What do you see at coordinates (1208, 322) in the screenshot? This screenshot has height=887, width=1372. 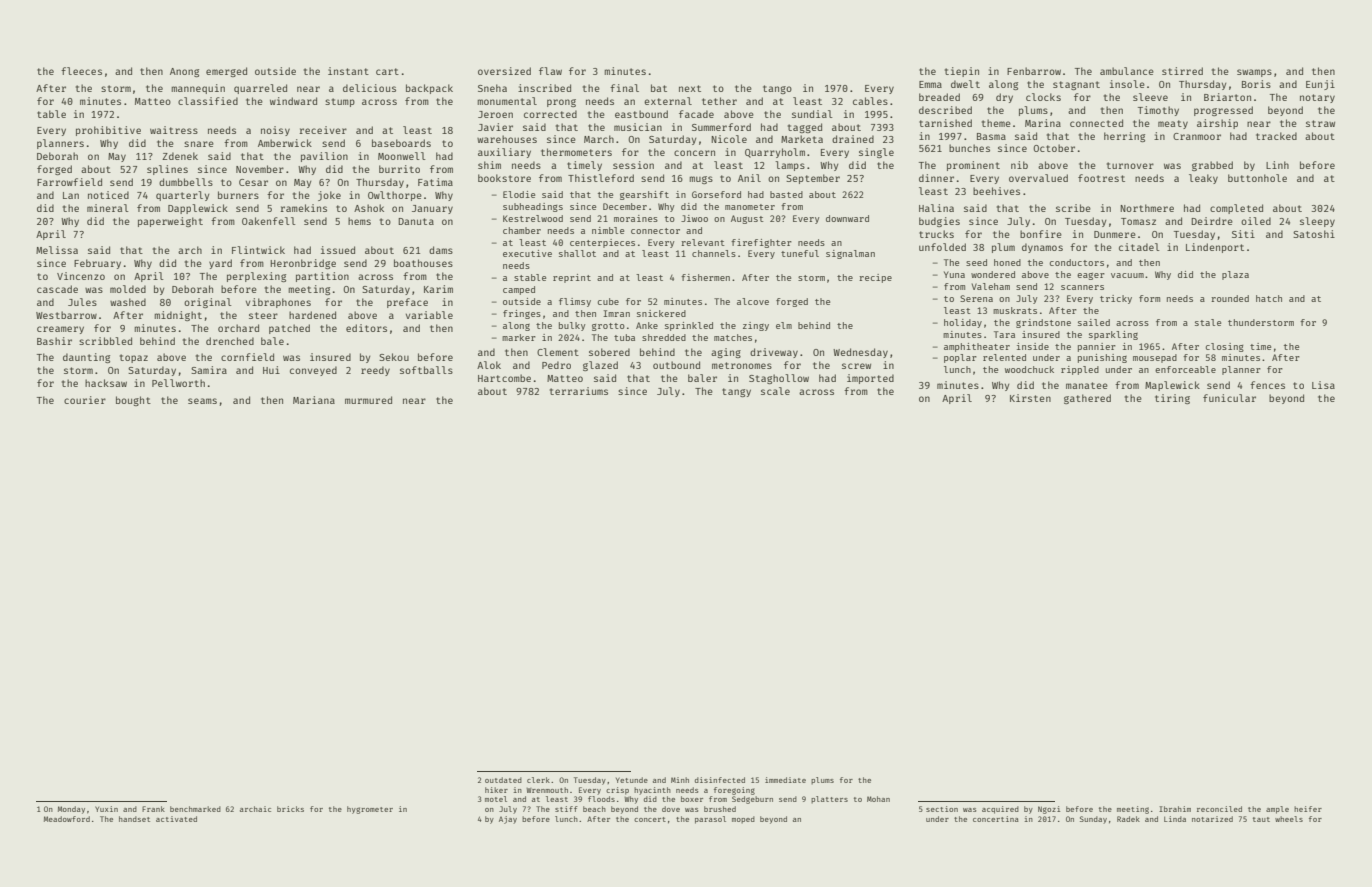 I see `stale` at bounding box center [1208, 322].
